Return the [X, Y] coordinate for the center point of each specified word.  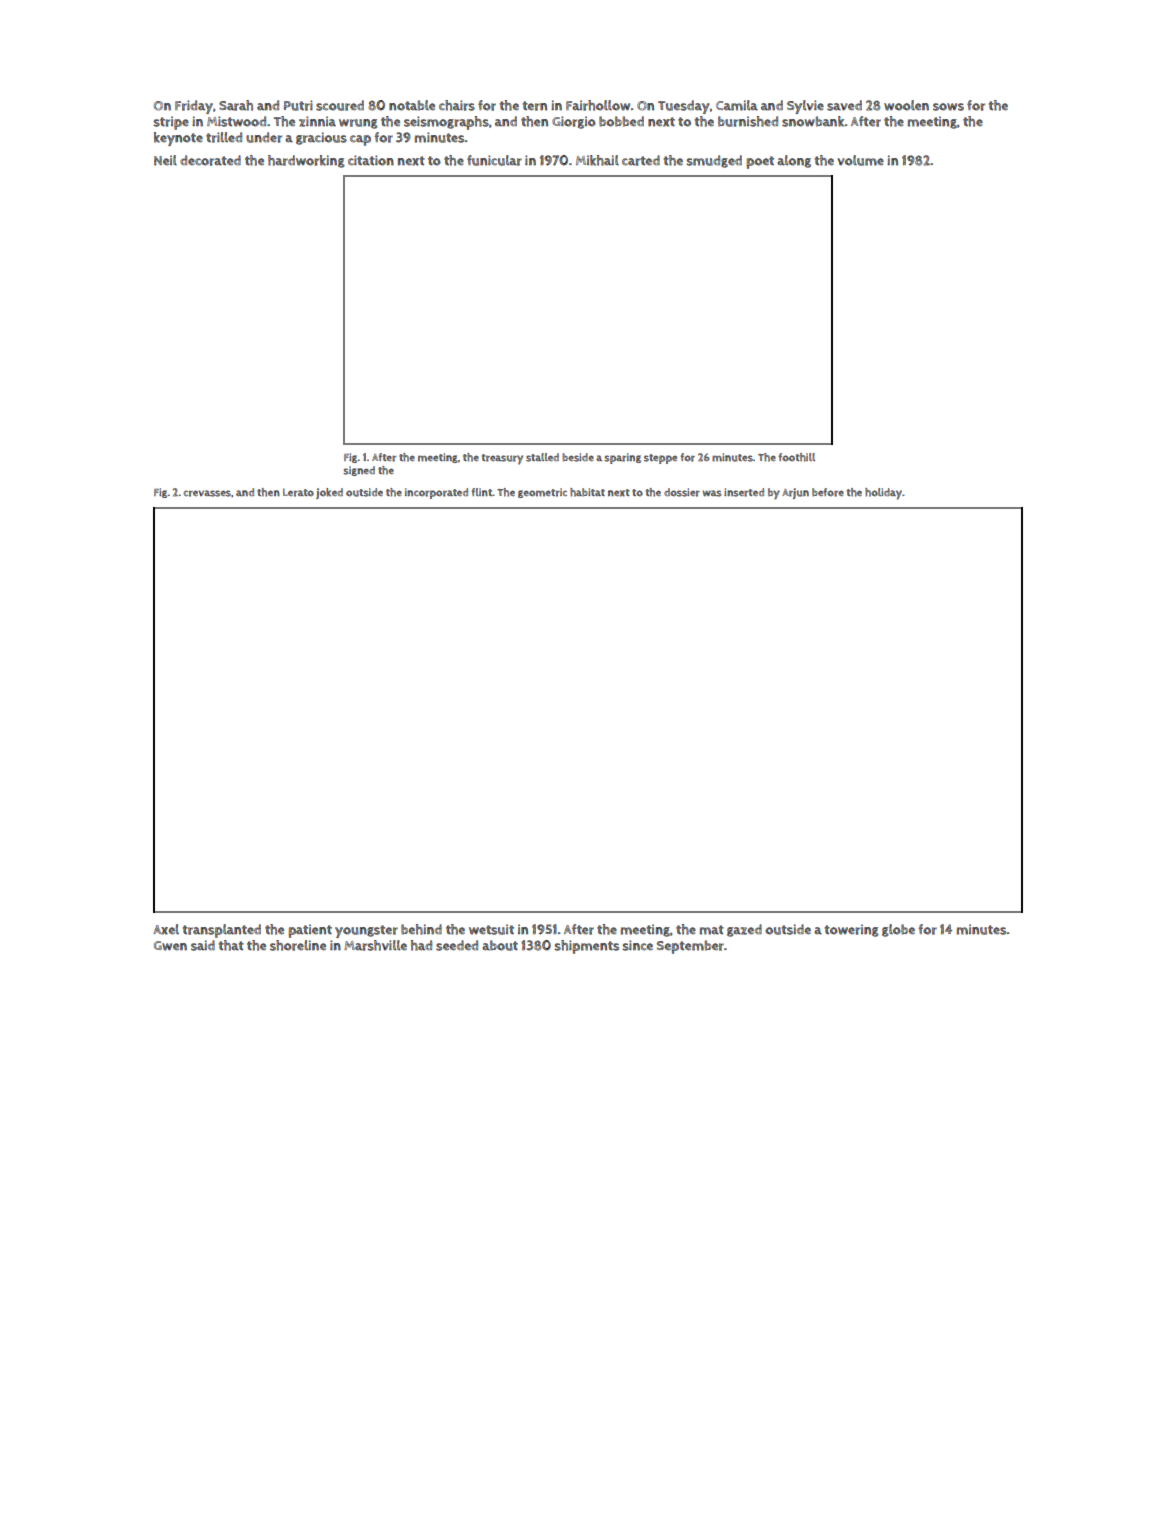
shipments [586, 947]
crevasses [207, 493]
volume [860, 160]
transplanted [222, 931]
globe [898, 930]
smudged [714, 161]
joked [329, 493]
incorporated [436, 493]
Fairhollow [598, 105]
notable [412, 105]
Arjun [795, 493]
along [794, 161]
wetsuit [491, 929]
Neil [165, 160]
